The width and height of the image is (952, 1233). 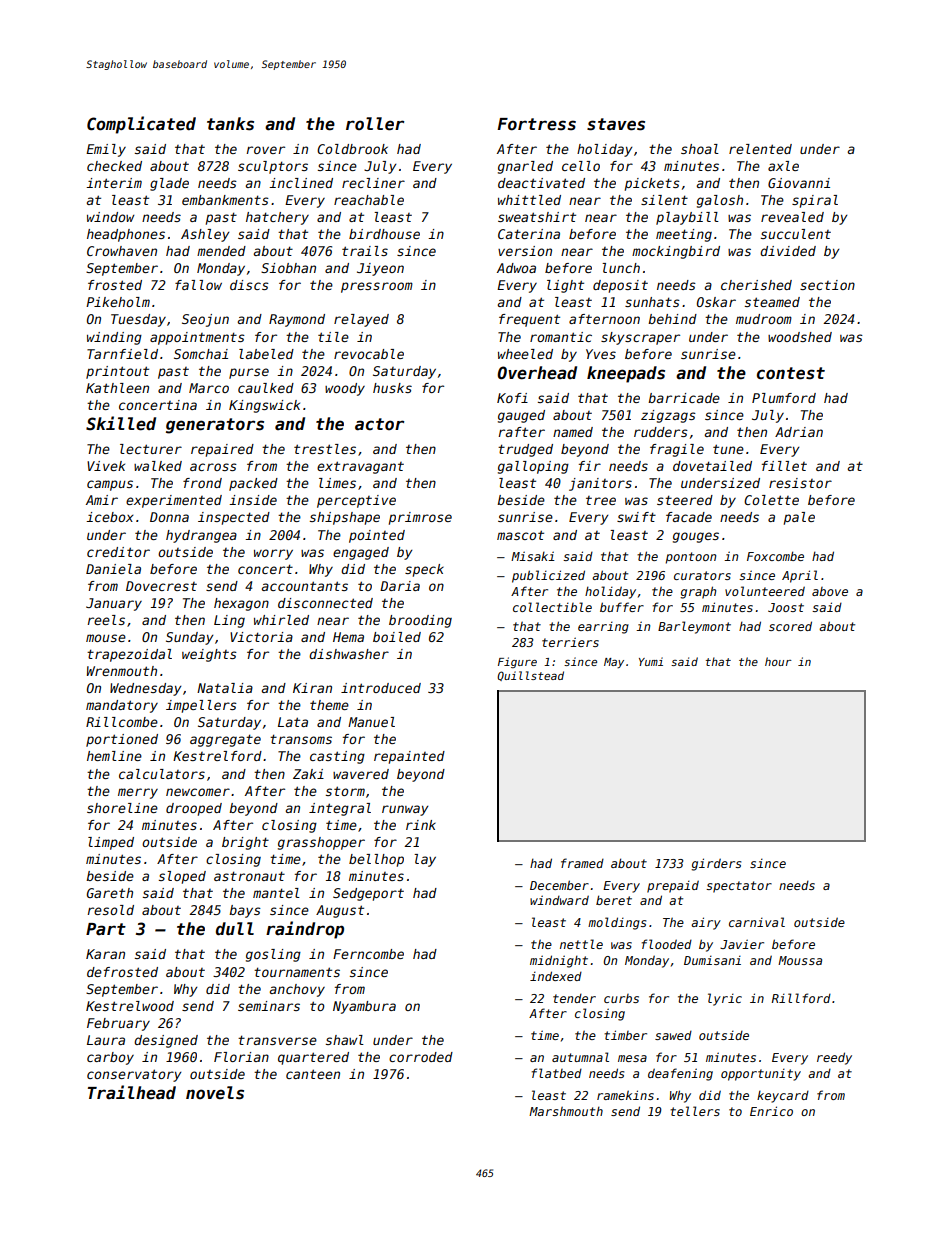 What do you see at coordinates (517, 662) in the image?
I see `Figure` at bounding box center [517, 662].
